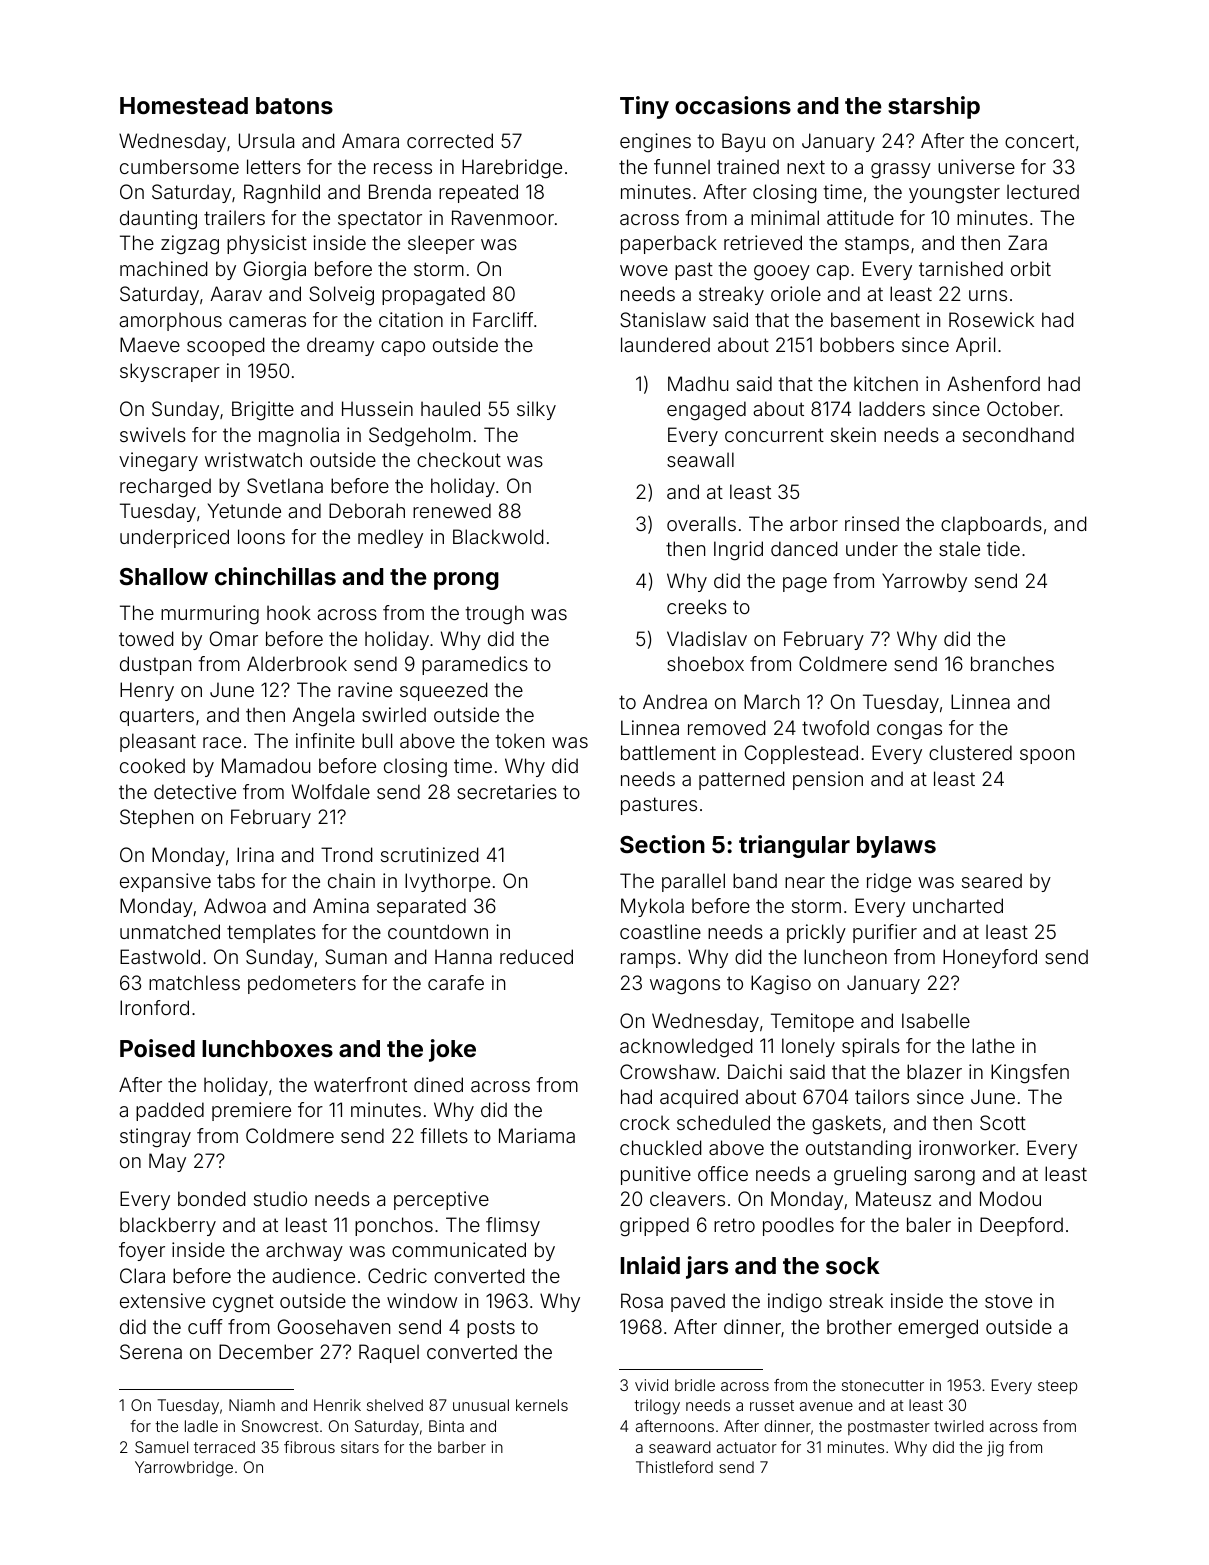  What do you see at coordinates (1043, 191) in the image?
I see `lectured` at bounding box center [1043, 191].
